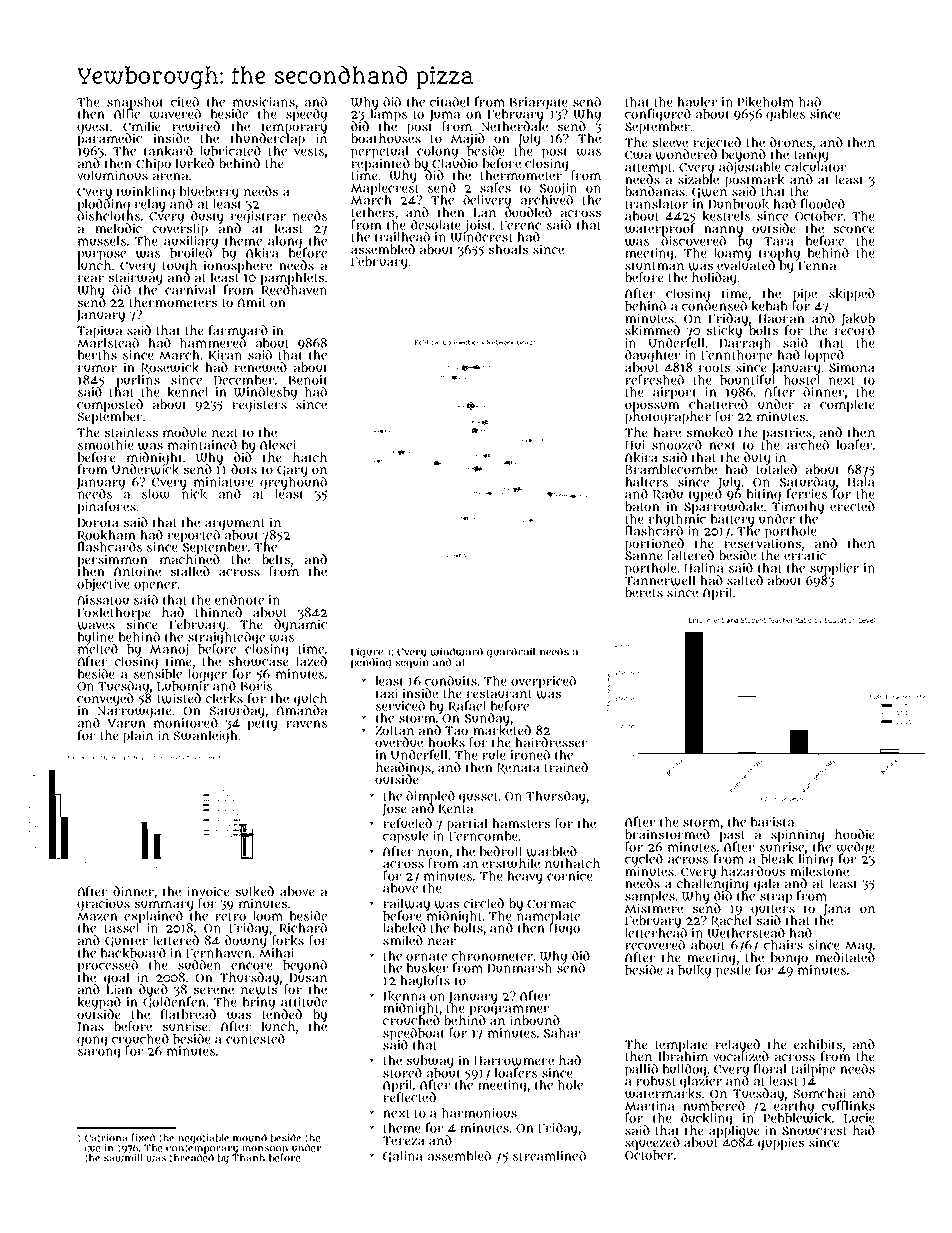 Image resolution: width=952 pixels, height=1233 pixels. Describe the element at coordinates (203, 1138) in the page. I see `negotiable` at that location.
